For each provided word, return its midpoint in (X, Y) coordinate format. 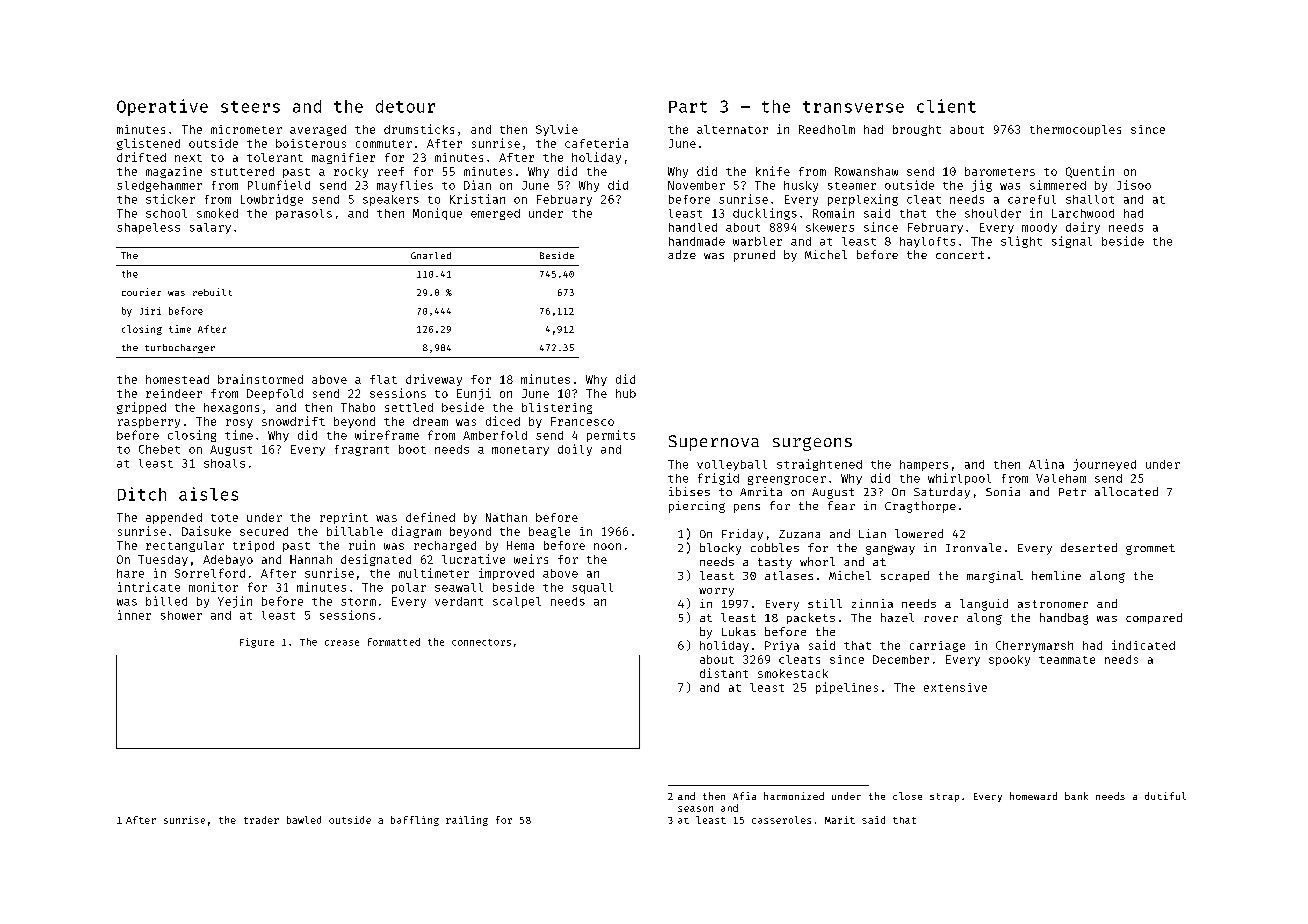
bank (1076, 796)
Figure (257, 643)
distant (724, 673)
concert (960, 255)
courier (141, 292)
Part (688, 107)
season (695, 809)
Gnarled (431, 255)
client (946, 106)
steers (250, 107)
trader (261, 820)
